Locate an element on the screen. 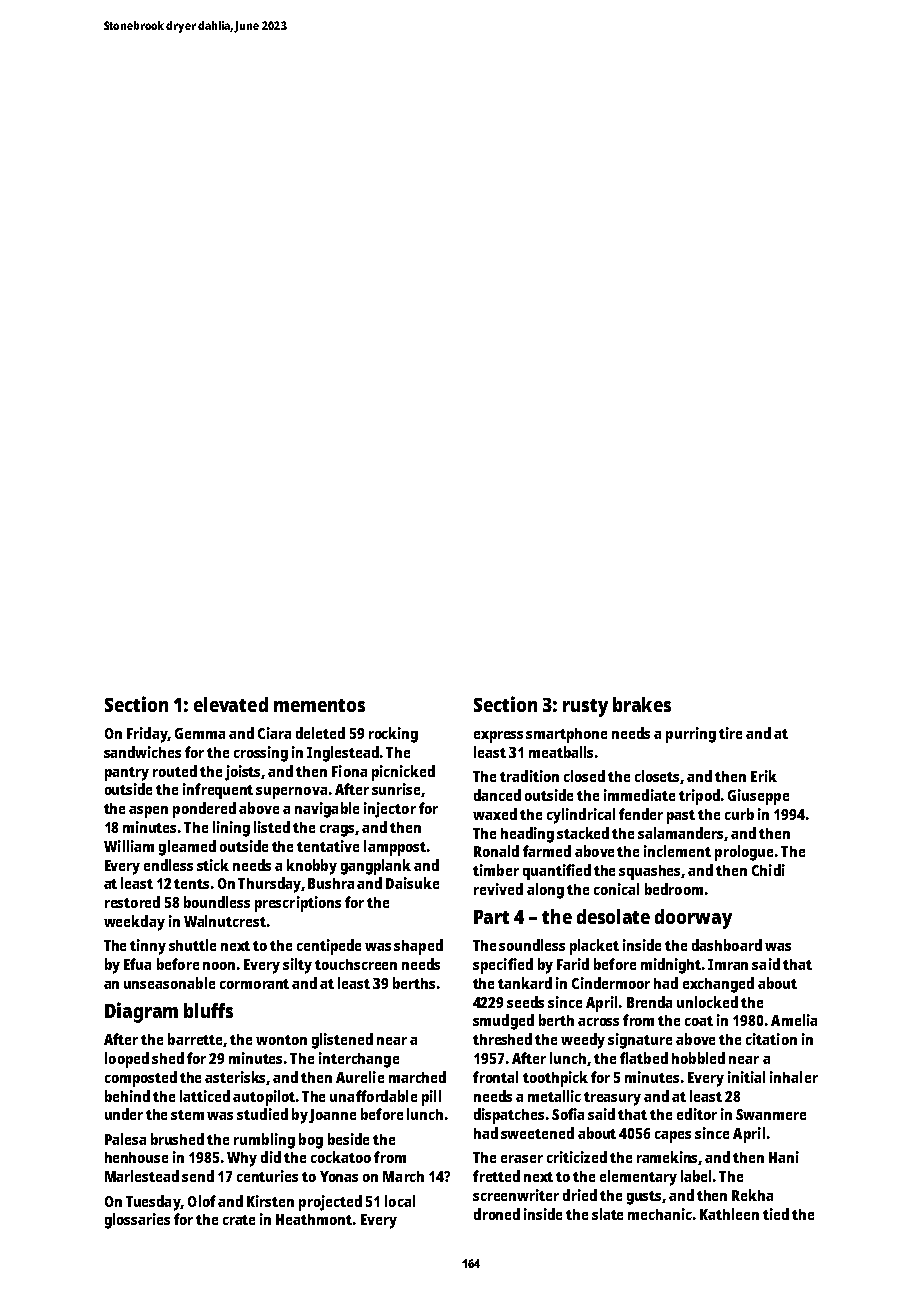  initial is located at coordinates (746, 1077).
